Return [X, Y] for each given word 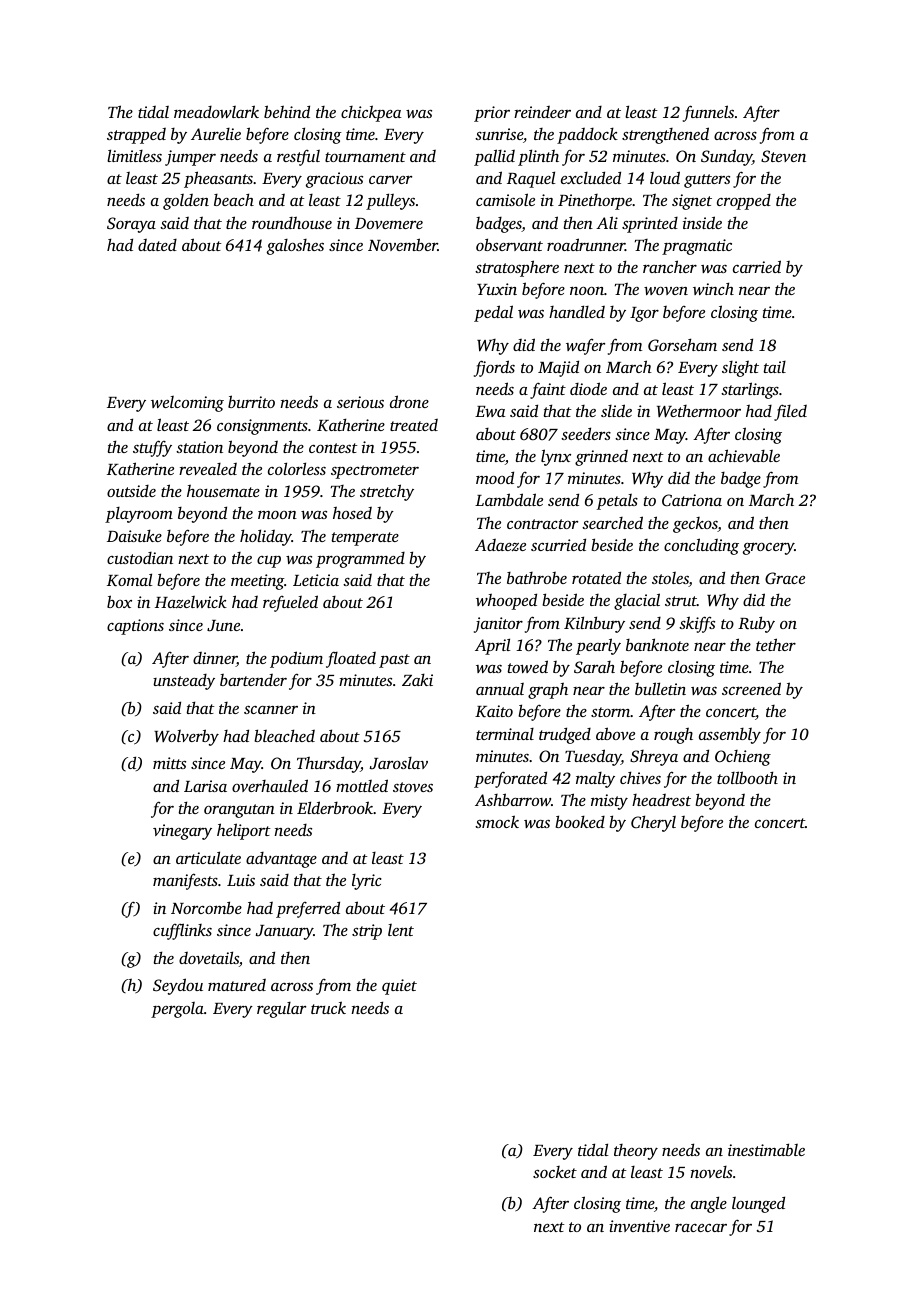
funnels [708, 113]
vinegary [182, 832]
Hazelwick [191, 602]
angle [709, 1204]
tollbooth [747, 777]
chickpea [371, 113]
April [492, 646]
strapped [136, 136]
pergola [177, 1010]
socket [555, 1172]
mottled [362, 785]
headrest [661, 800]
